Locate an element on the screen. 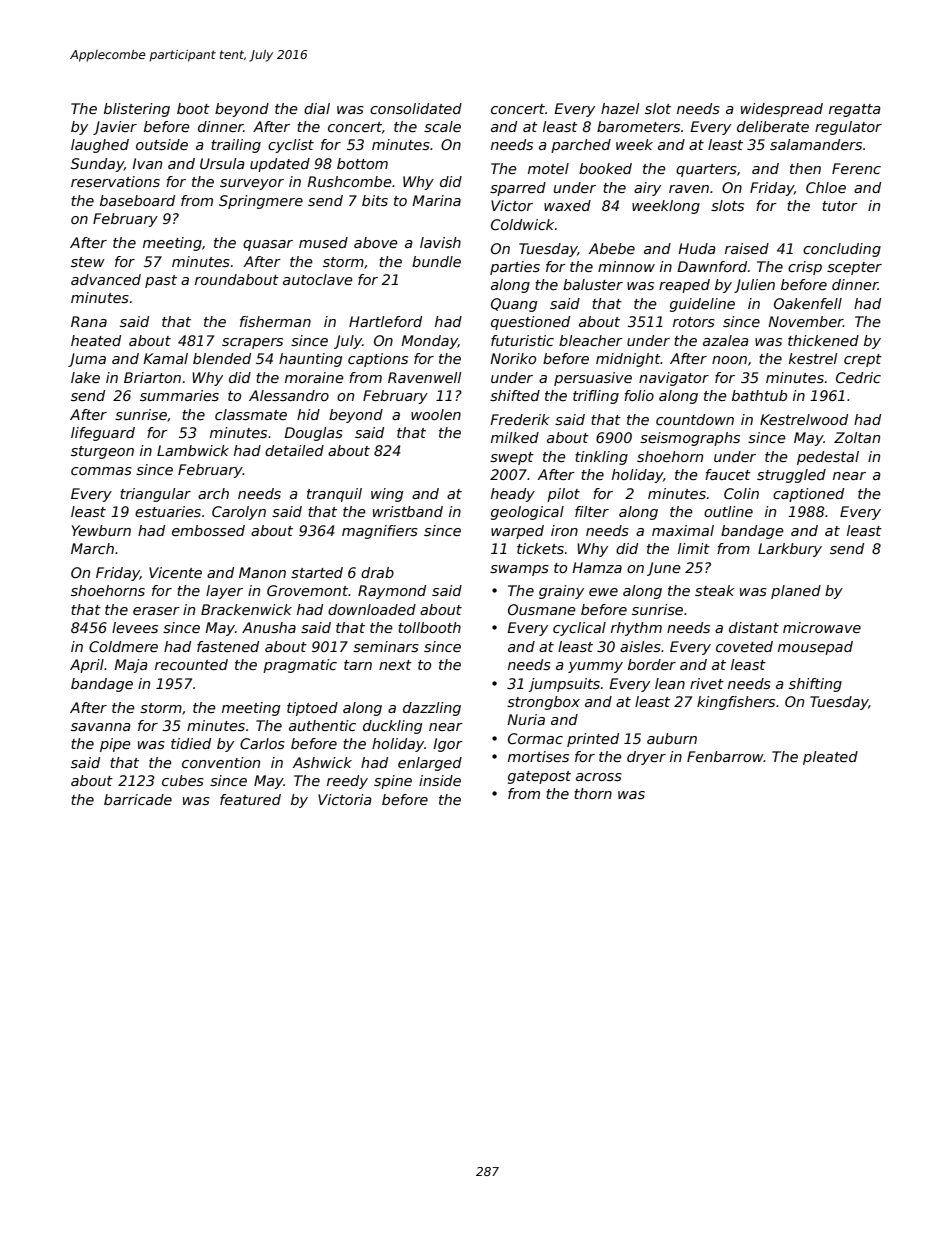 The width and height of the screenshot is (952, 1233). gatepost is located at coordinates (539, 777).
